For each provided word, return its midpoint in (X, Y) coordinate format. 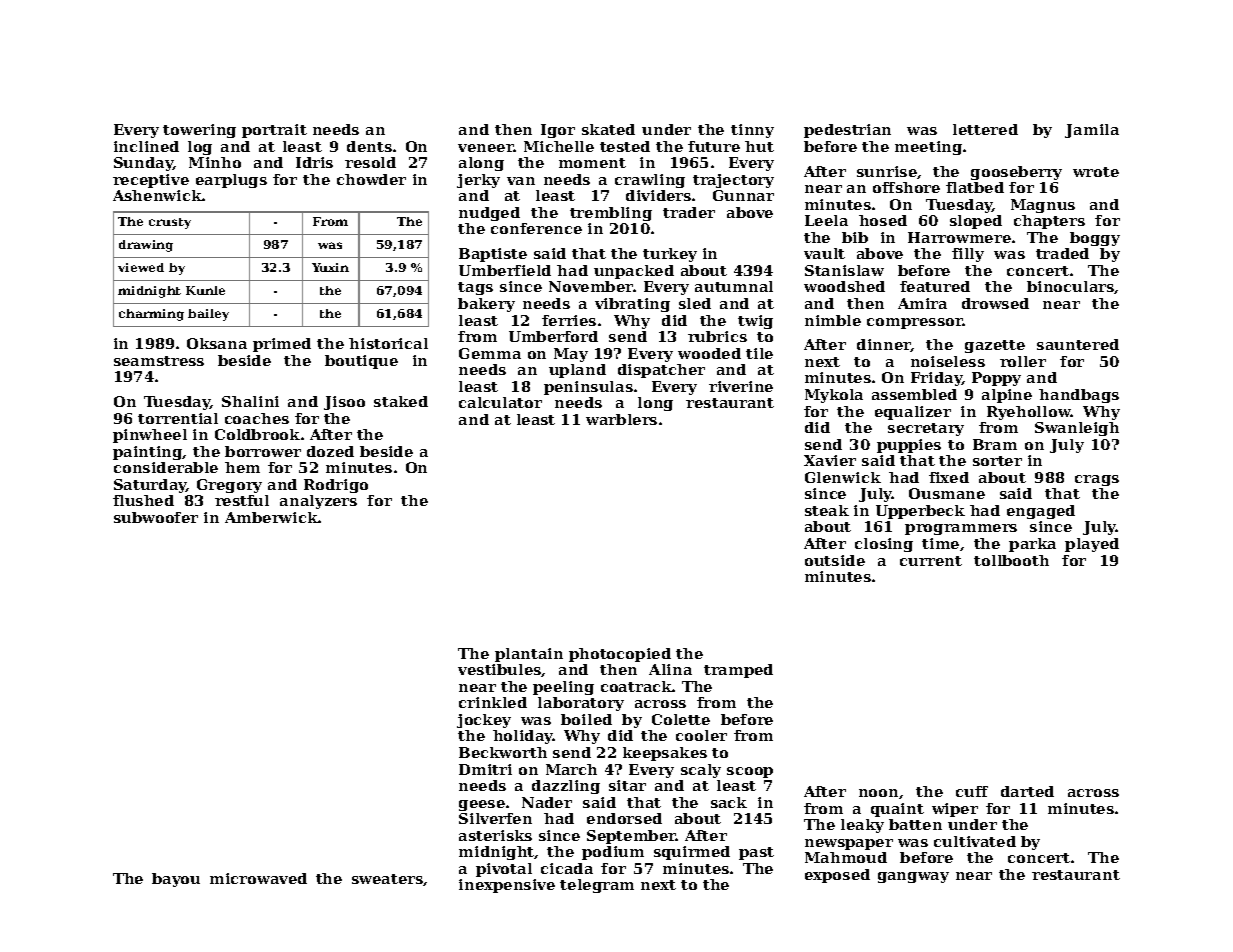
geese (482, 805)
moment (592, 163)
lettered (985, 129)
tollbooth (1011, 560)
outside (835, 560)
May (571, 355)
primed (282, 345)
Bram (995, 444)
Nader (547, 802)
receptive (151, 181)
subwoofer (156, 517)
